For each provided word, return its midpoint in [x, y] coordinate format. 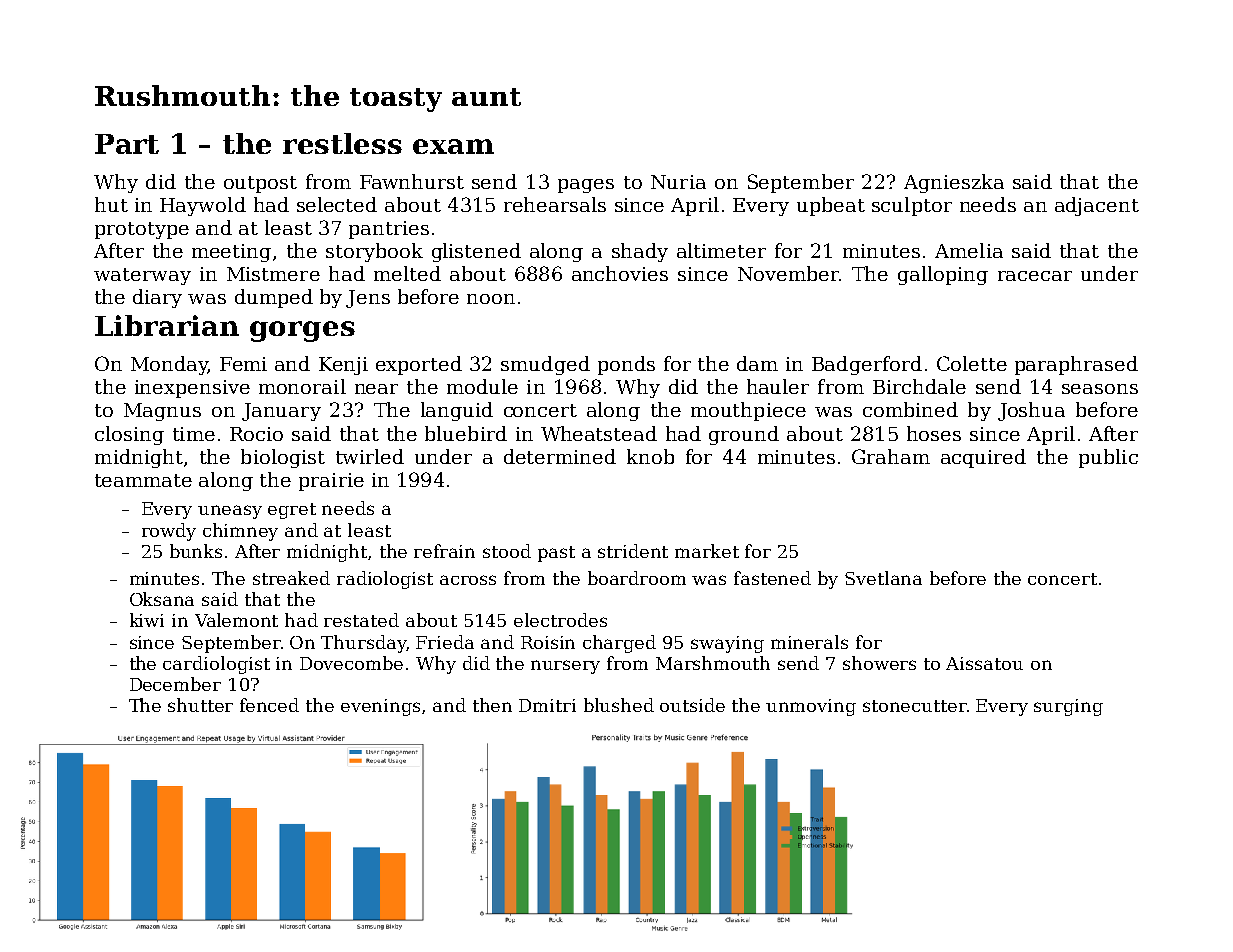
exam [453, 146]
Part [127, 144]
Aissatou [984, 663]
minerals [809, 642]
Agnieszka [954, 183]
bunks [196, 551]
